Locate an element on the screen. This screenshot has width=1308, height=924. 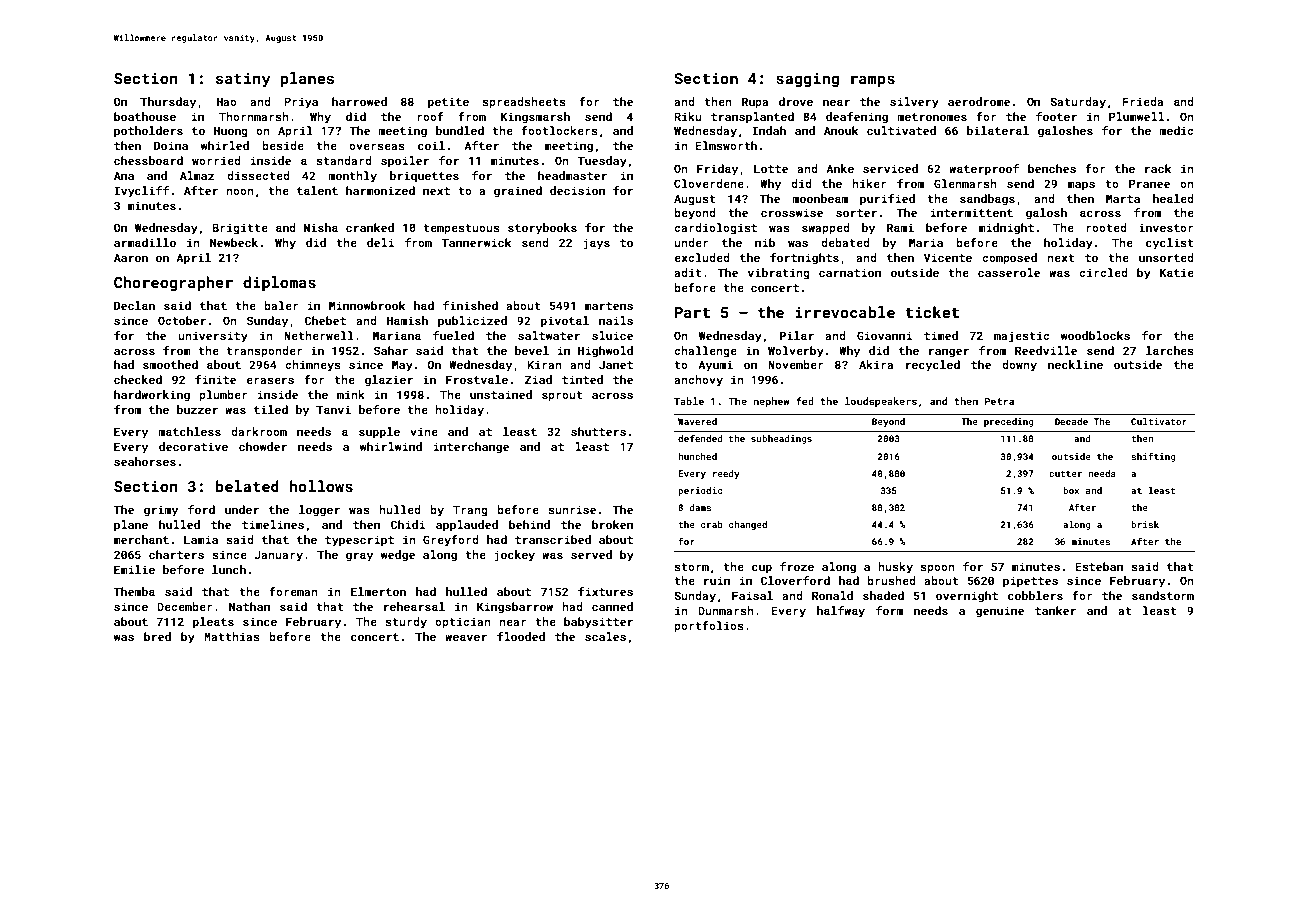
investor is located at coordinates (1166, 227).
